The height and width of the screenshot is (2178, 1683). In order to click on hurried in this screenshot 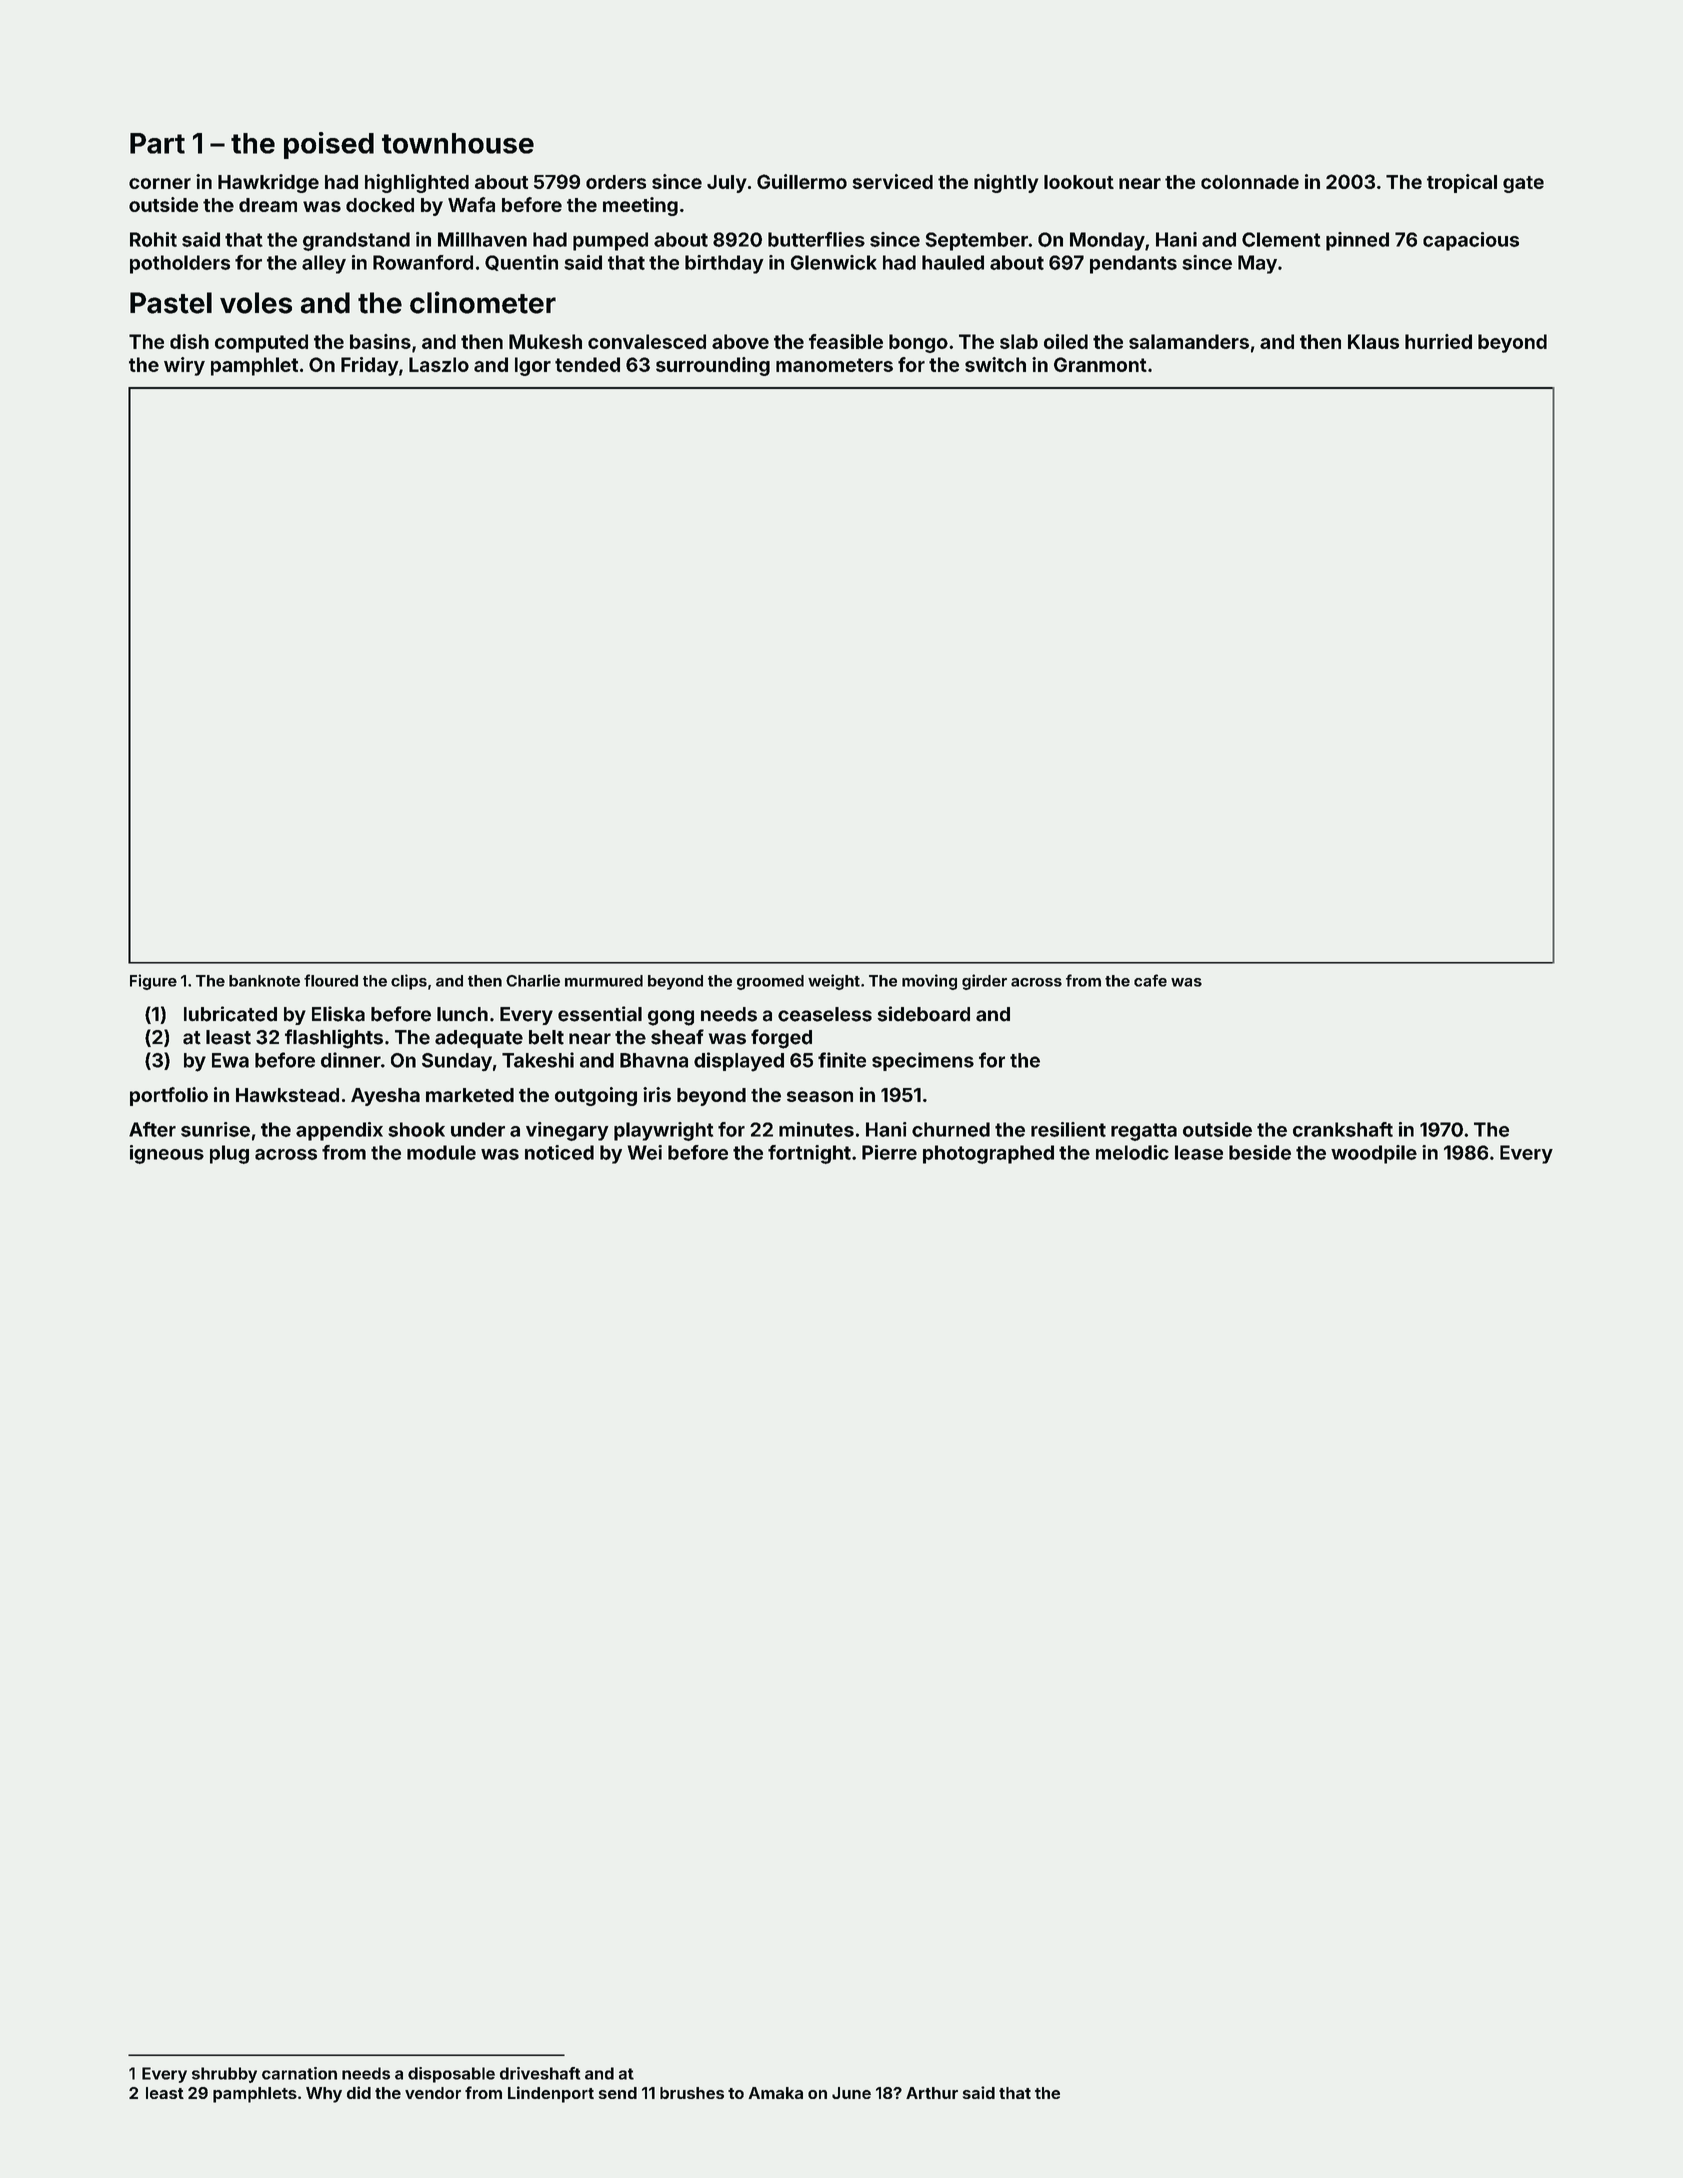, I will do `click(1438, 341)`.
